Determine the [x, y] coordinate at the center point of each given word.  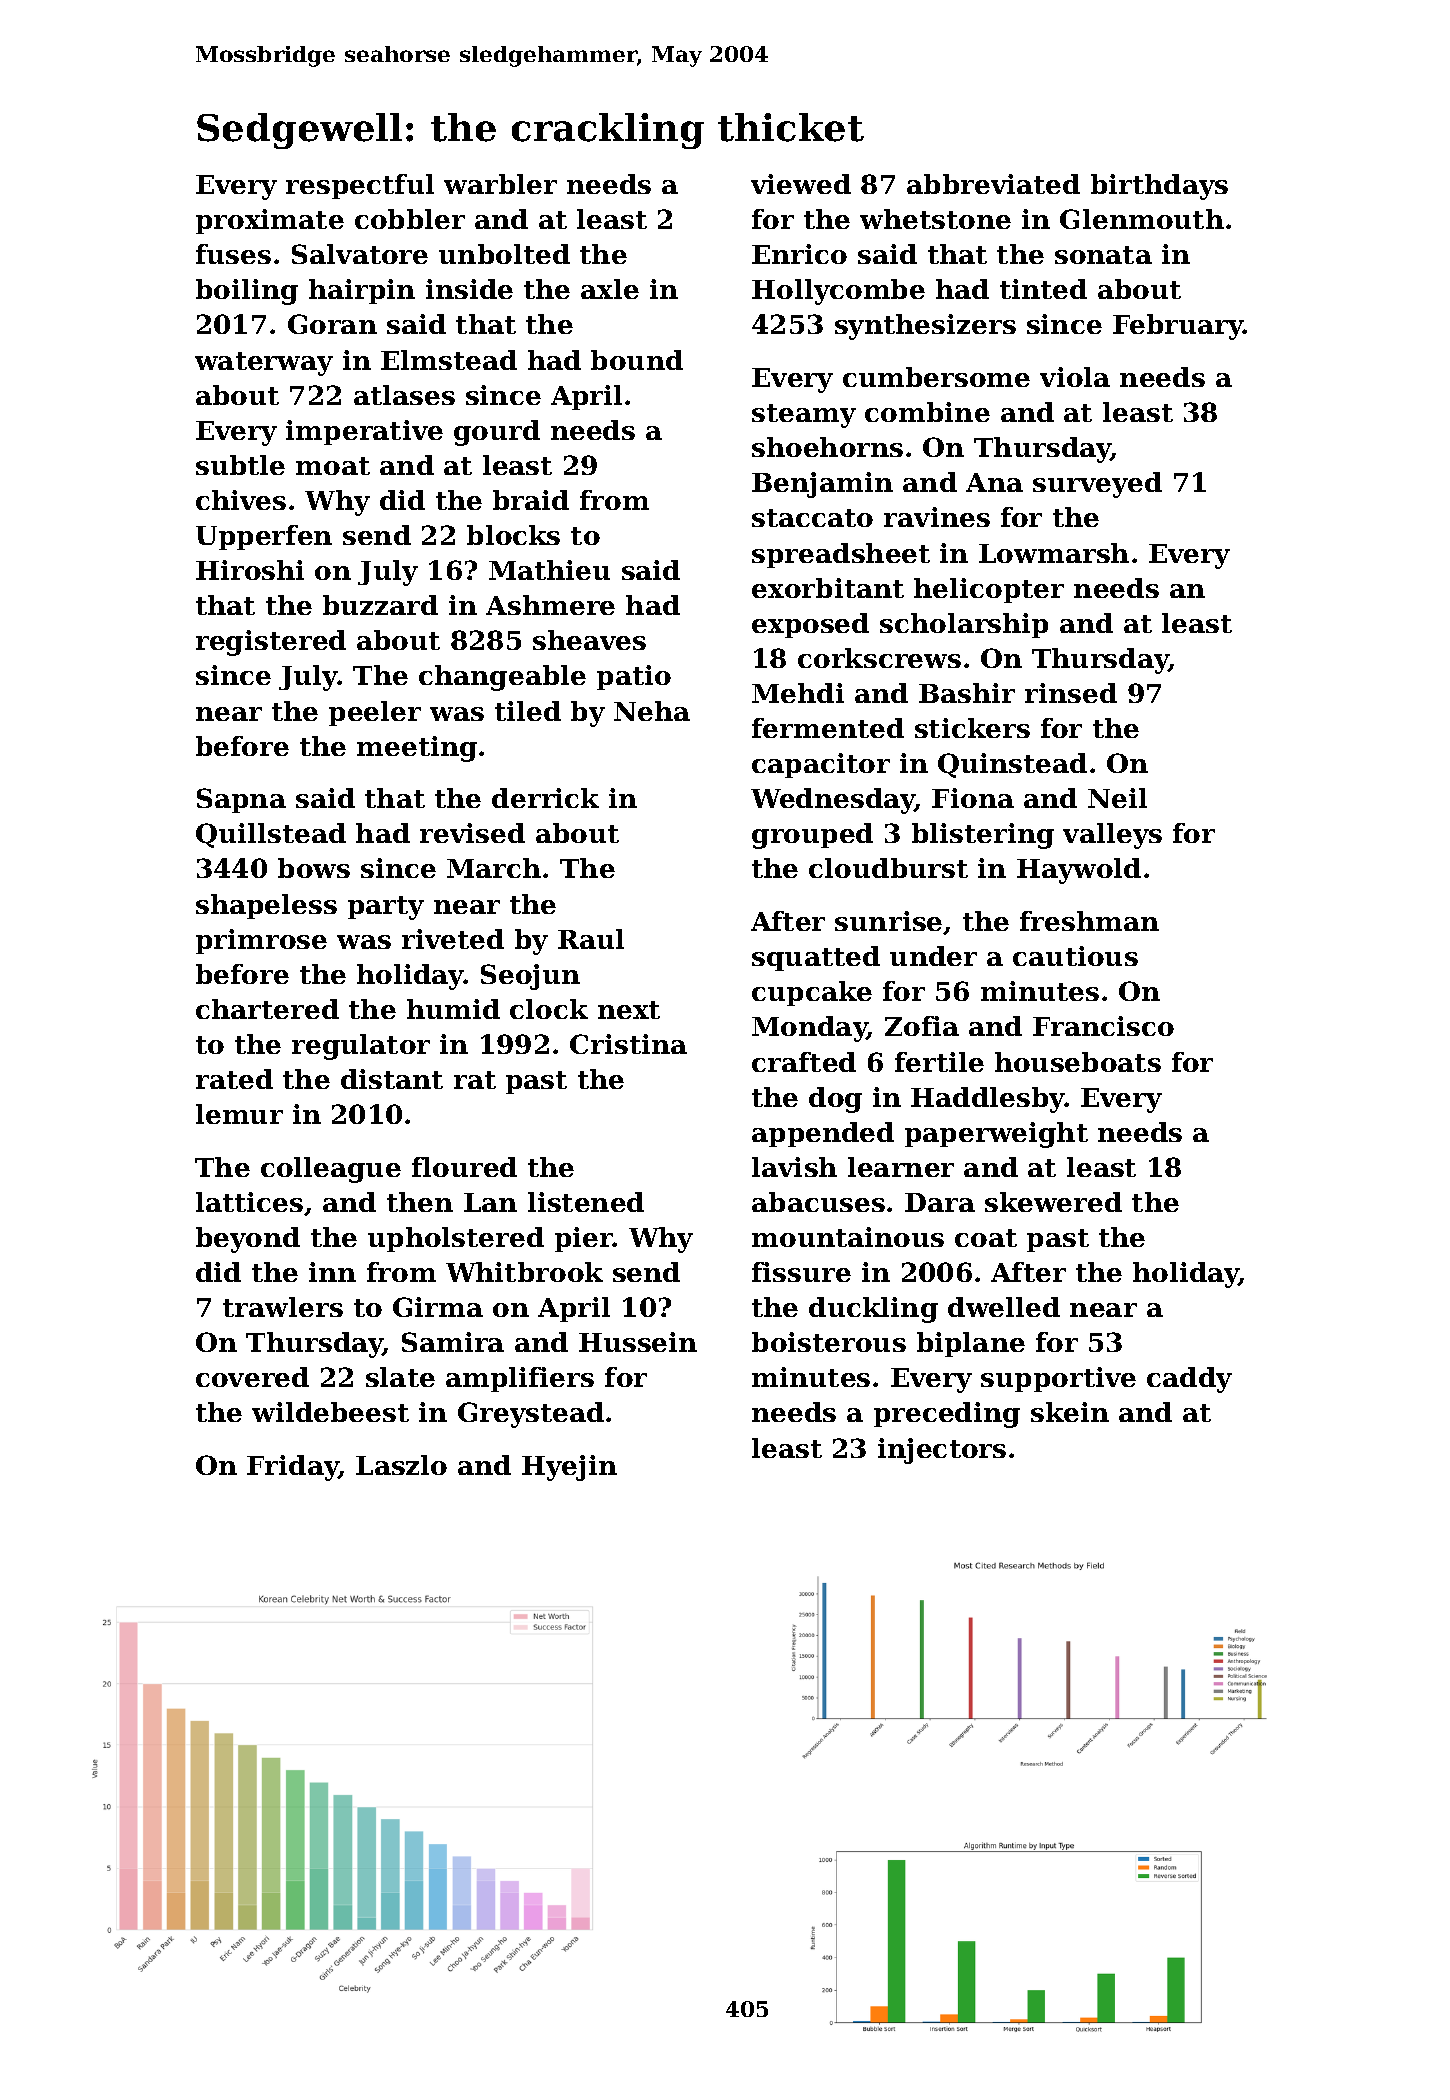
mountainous [848, 1237]
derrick [545, 798]
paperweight [996, 1135]
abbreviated [993, 184]
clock [549, 1009]
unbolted [504, 254]
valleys [1112, 836]
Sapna [241, 800]
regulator [361, 1047]
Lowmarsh [1054, 553]
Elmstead [449, 360]
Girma [438, 1307]
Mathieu [549, 570]
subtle [240, 465]
